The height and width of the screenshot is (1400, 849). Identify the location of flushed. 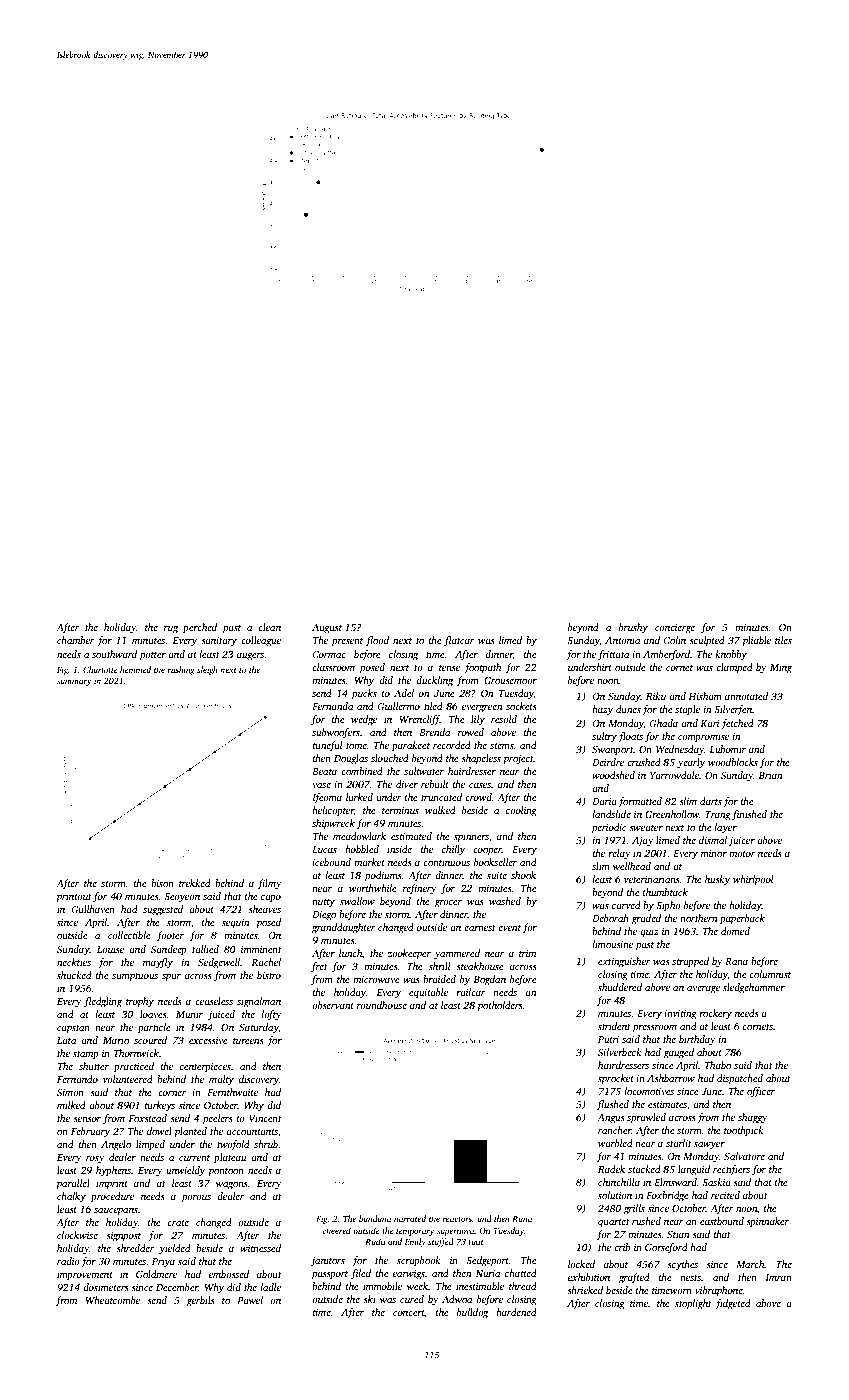
(613, 1105).
